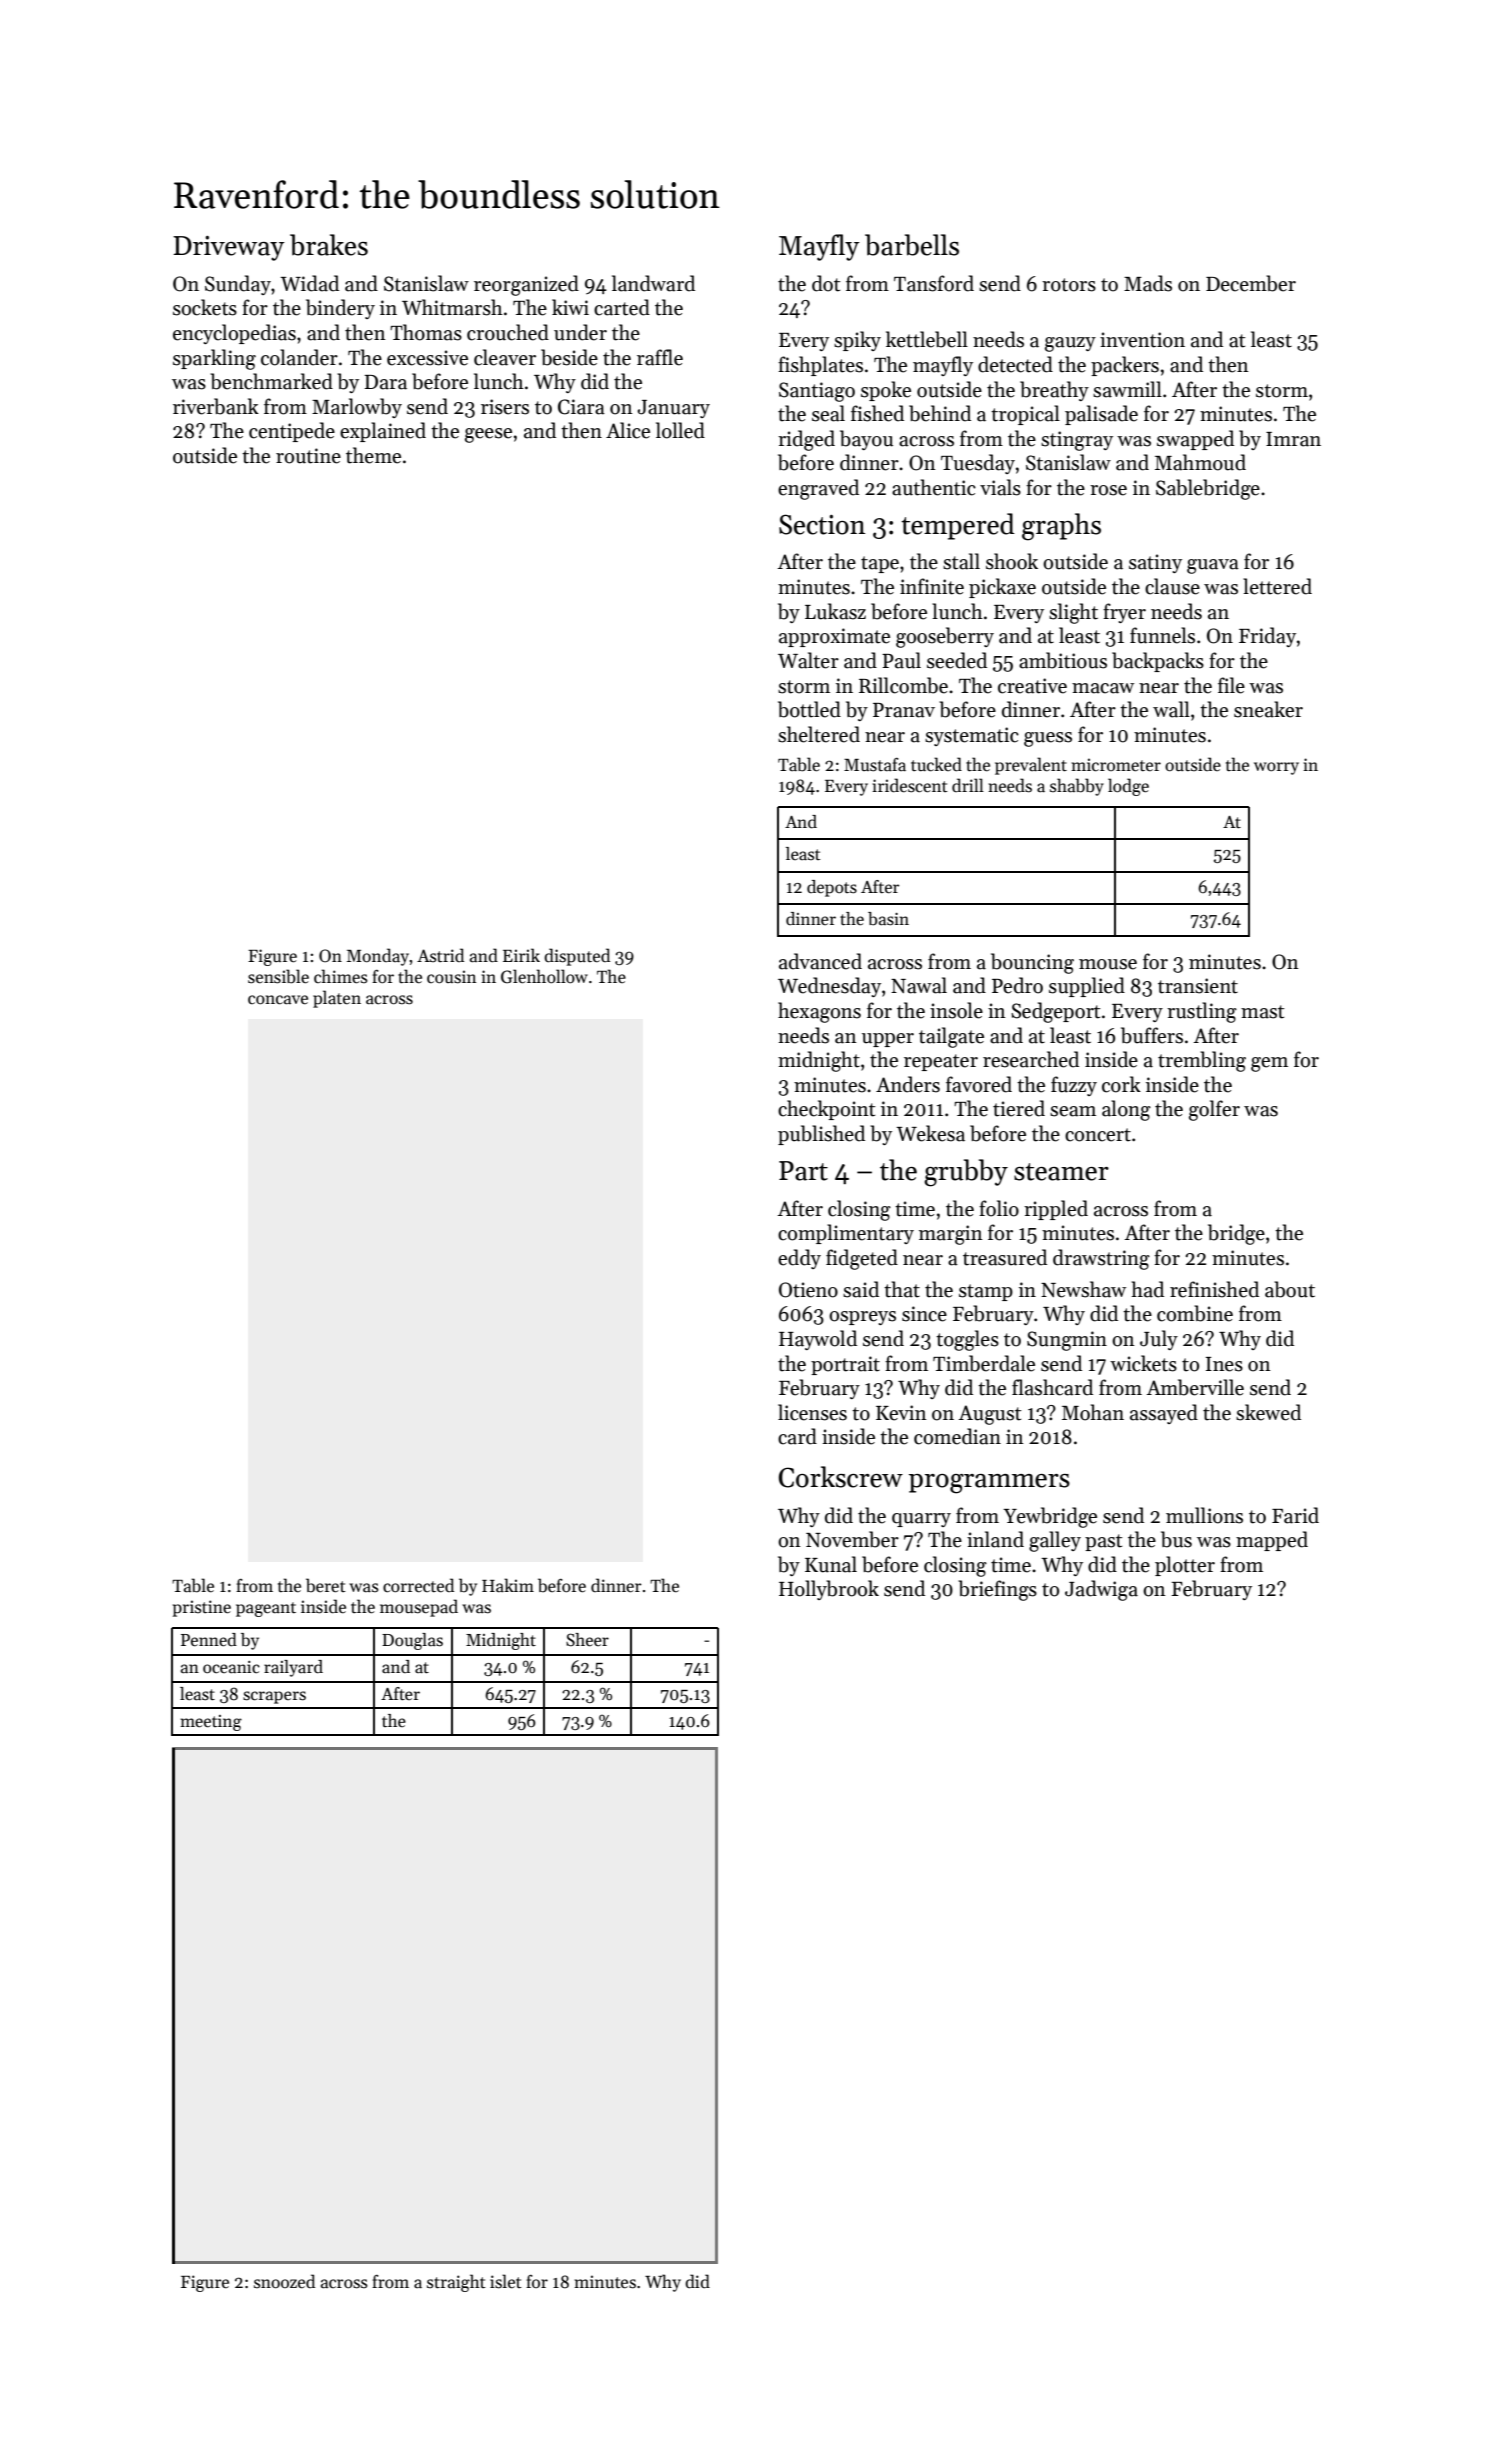  I want to click on Douglas, so click(412, 1641).
